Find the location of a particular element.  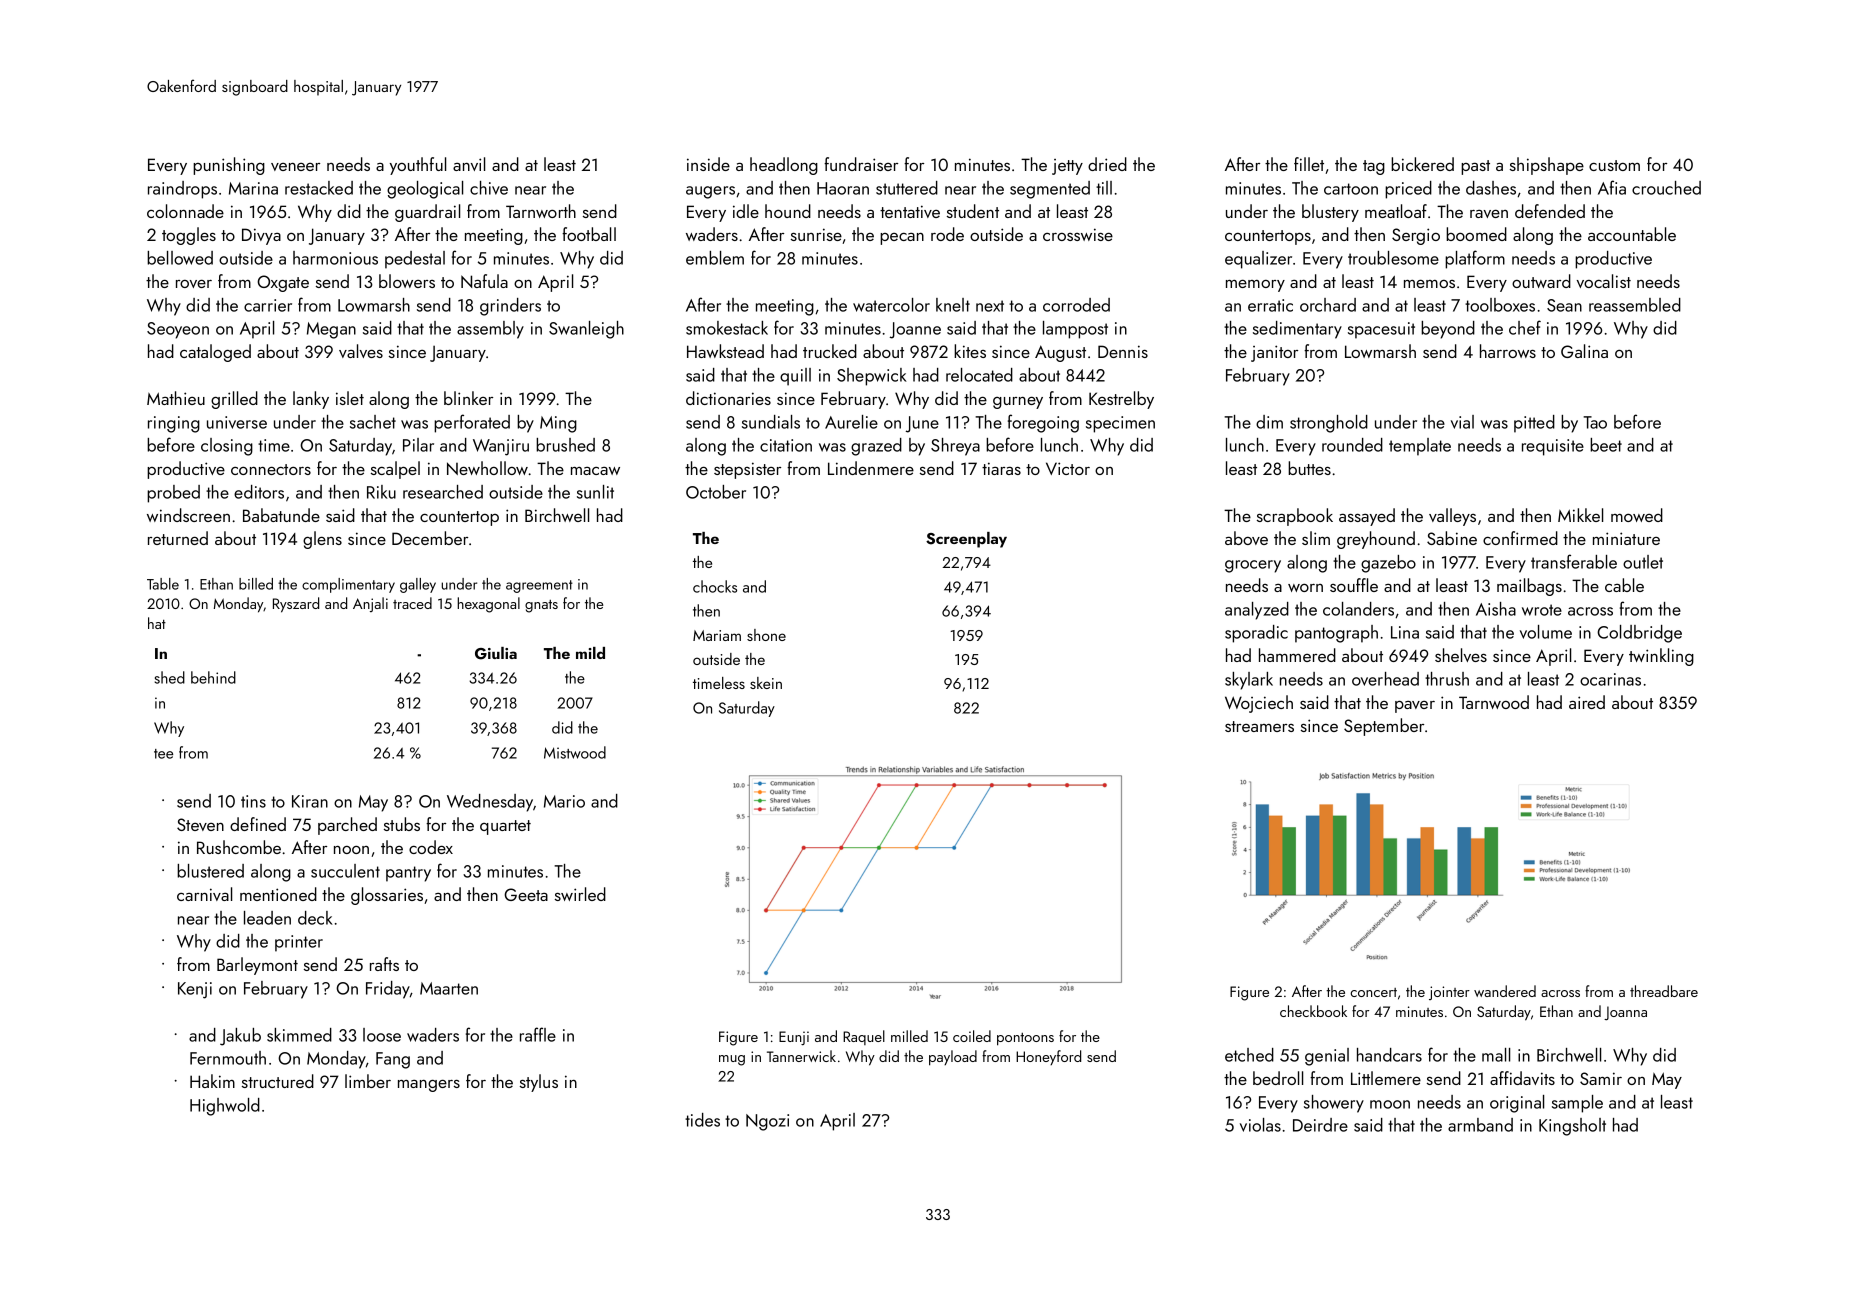

Highwold is located at coordinates (225, 1107).
